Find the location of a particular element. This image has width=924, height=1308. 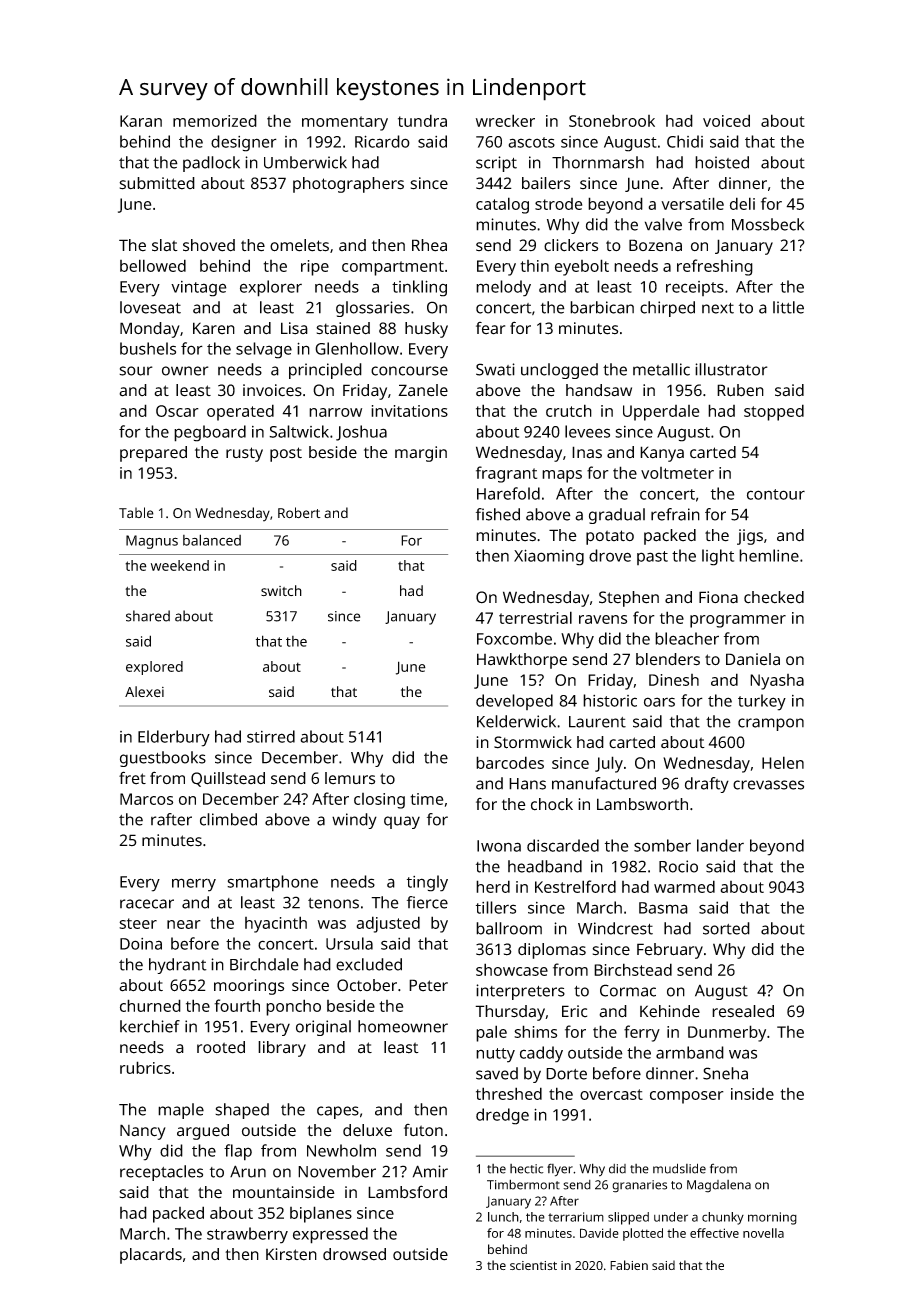

post is located at coordinates (286, 454).
